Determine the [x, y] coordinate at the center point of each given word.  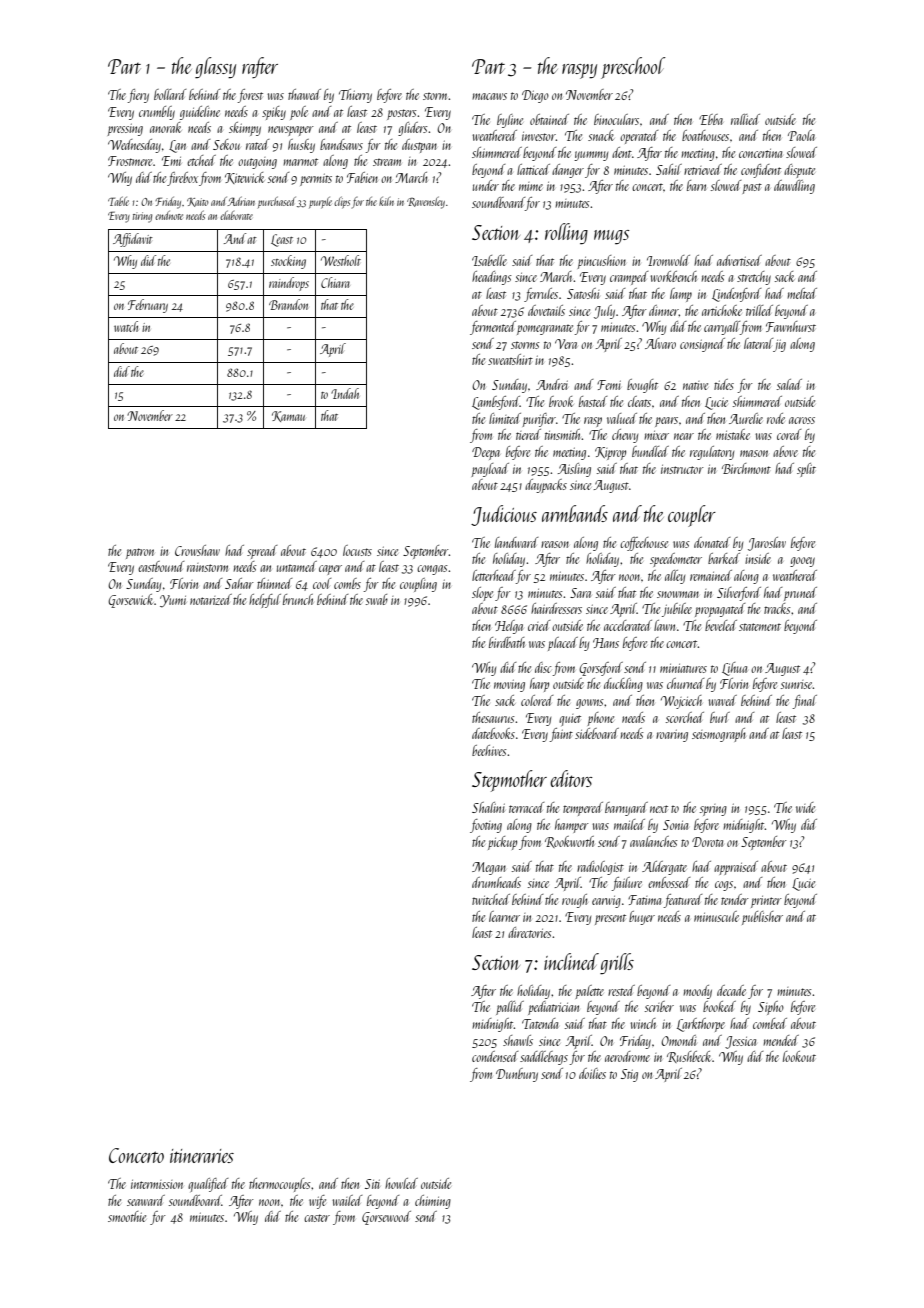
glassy [215, 68]
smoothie [127, 1216]
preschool [633, 68]
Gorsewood [386, 1218]
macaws [489, 96]
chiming [433, 1202]
